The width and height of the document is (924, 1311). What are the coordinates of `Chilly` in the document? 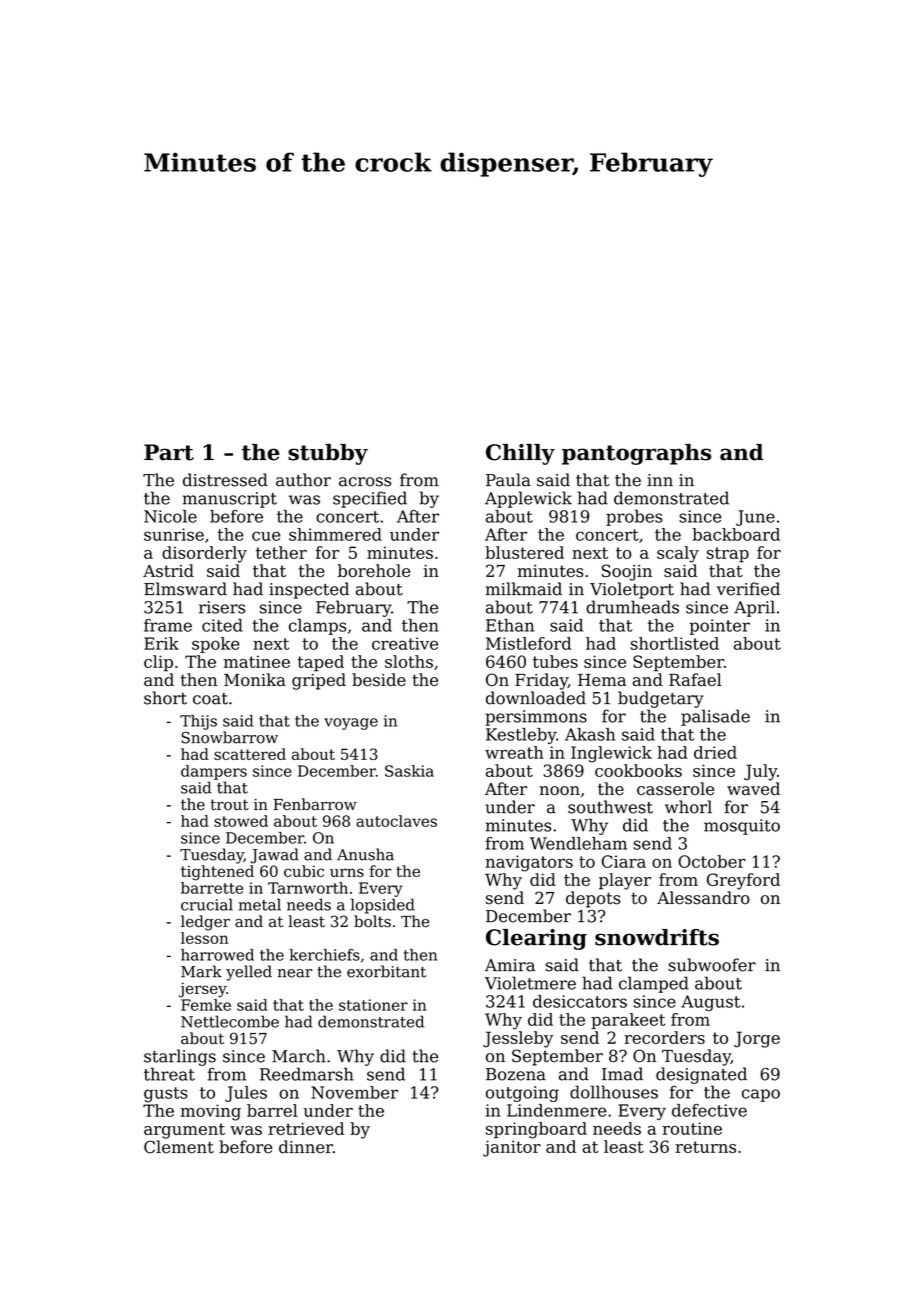 It's located at (520, 454).
